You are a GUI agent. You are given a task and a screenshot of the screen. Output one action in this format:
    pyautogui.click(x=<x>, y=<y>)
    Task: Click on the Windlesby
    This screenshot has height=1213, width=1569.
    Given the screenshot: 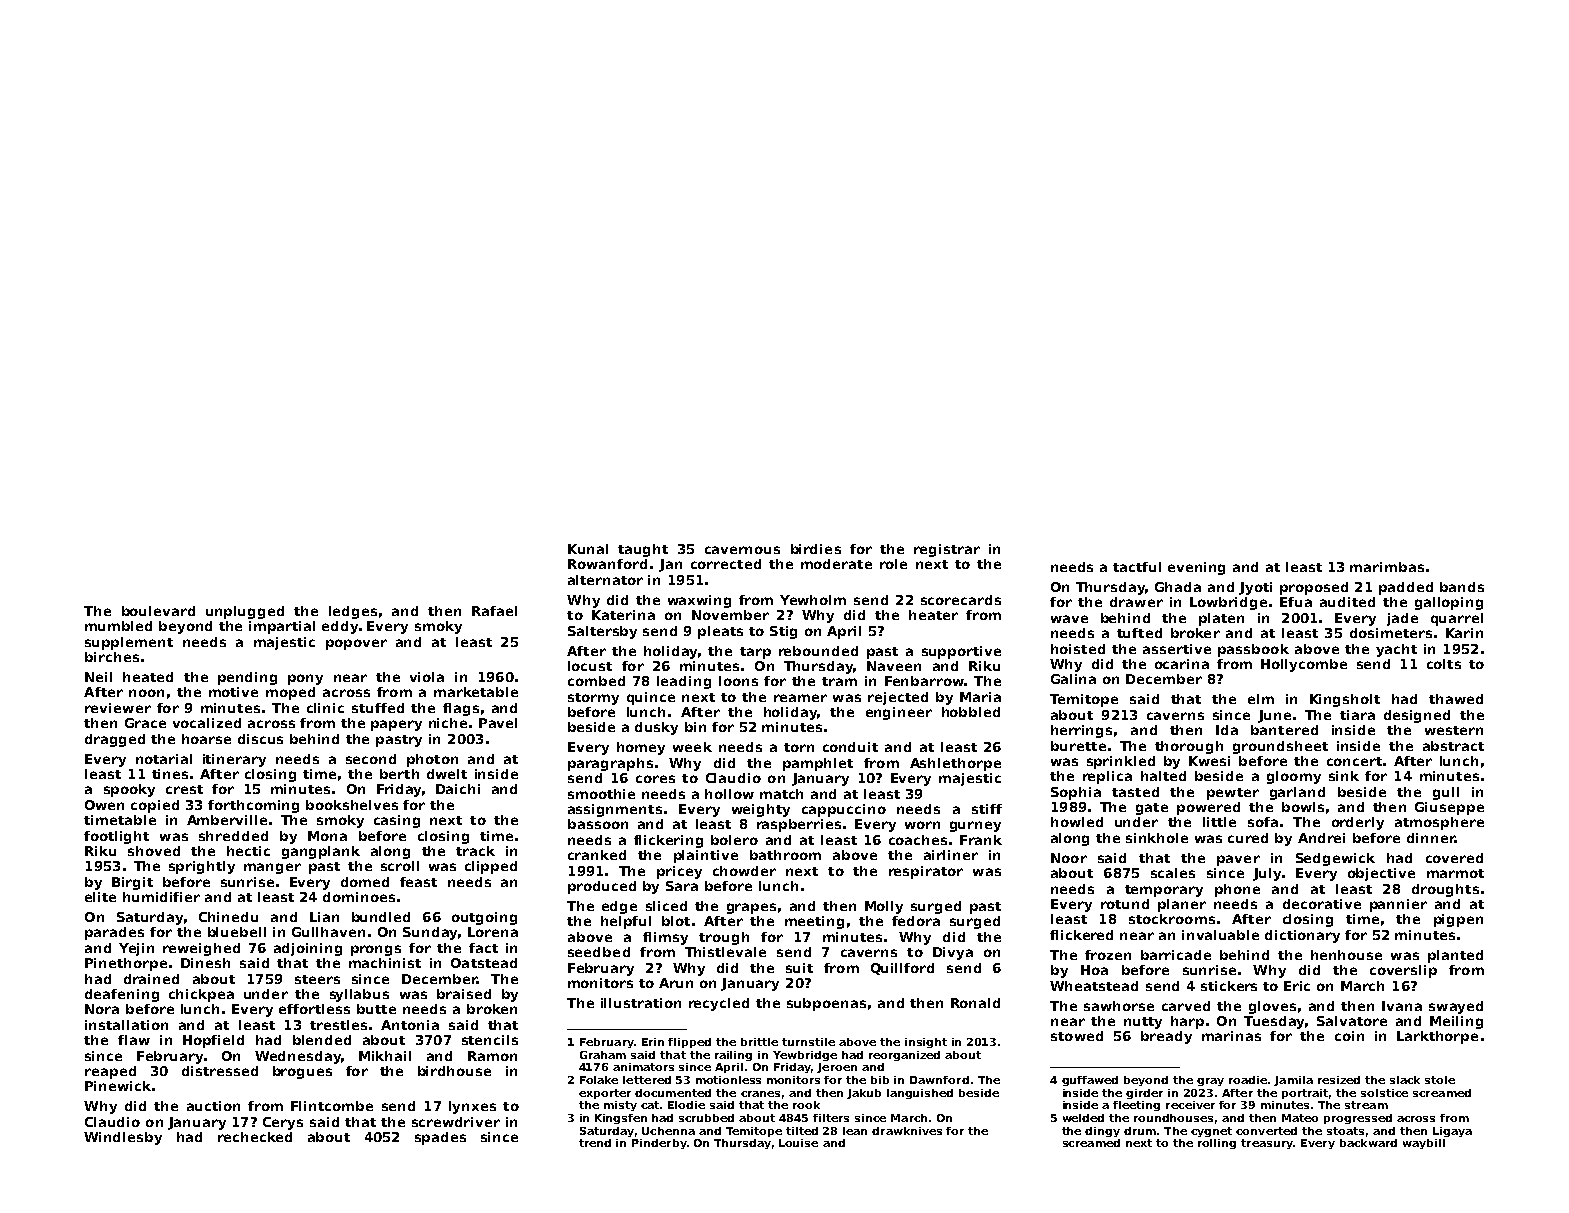 What is the action you would take?
    pyautogui.click(x=123, y=1138)
